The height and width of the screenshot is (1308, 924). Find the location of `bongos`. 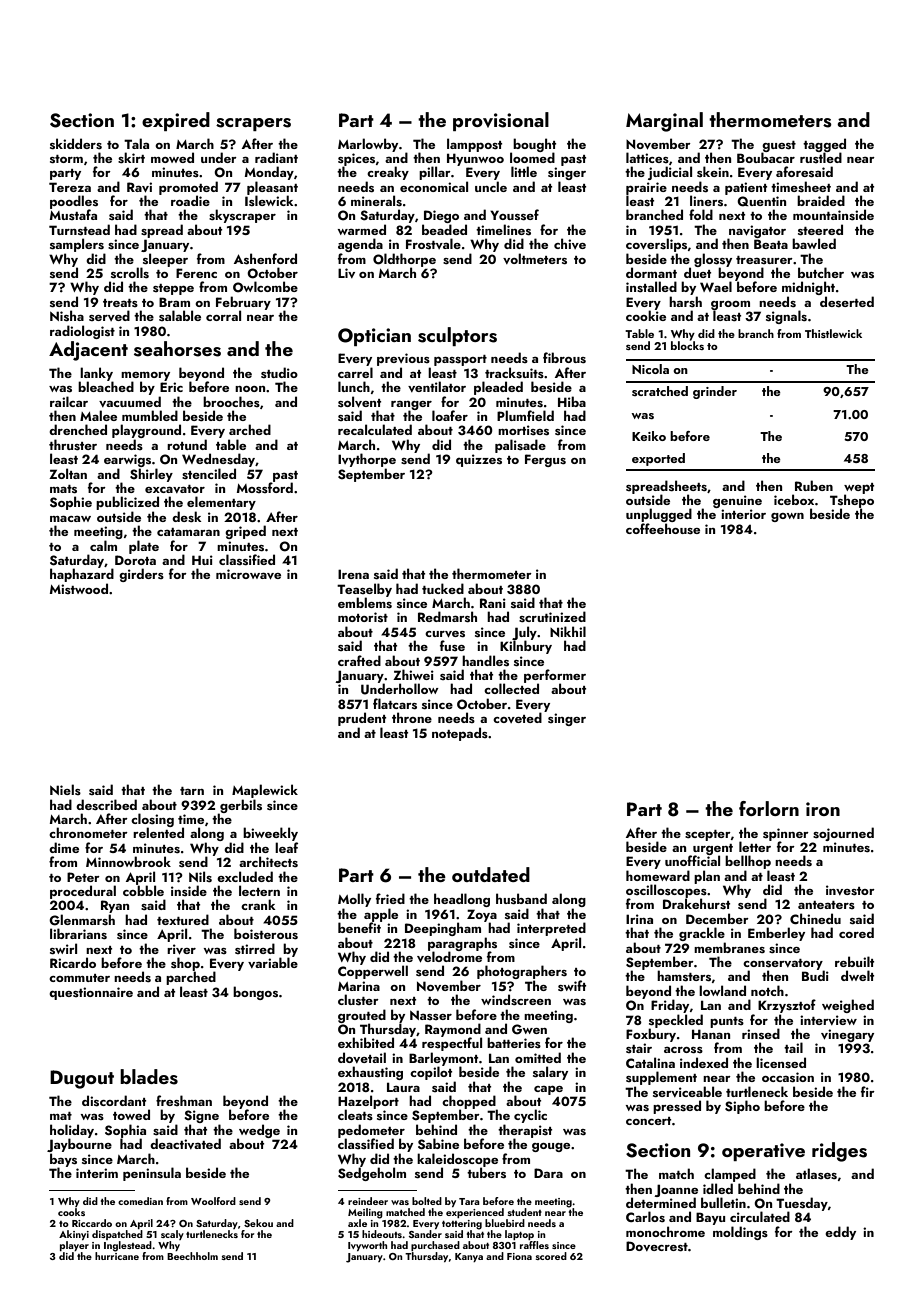

bongos is located at coordinates (255, 993).
